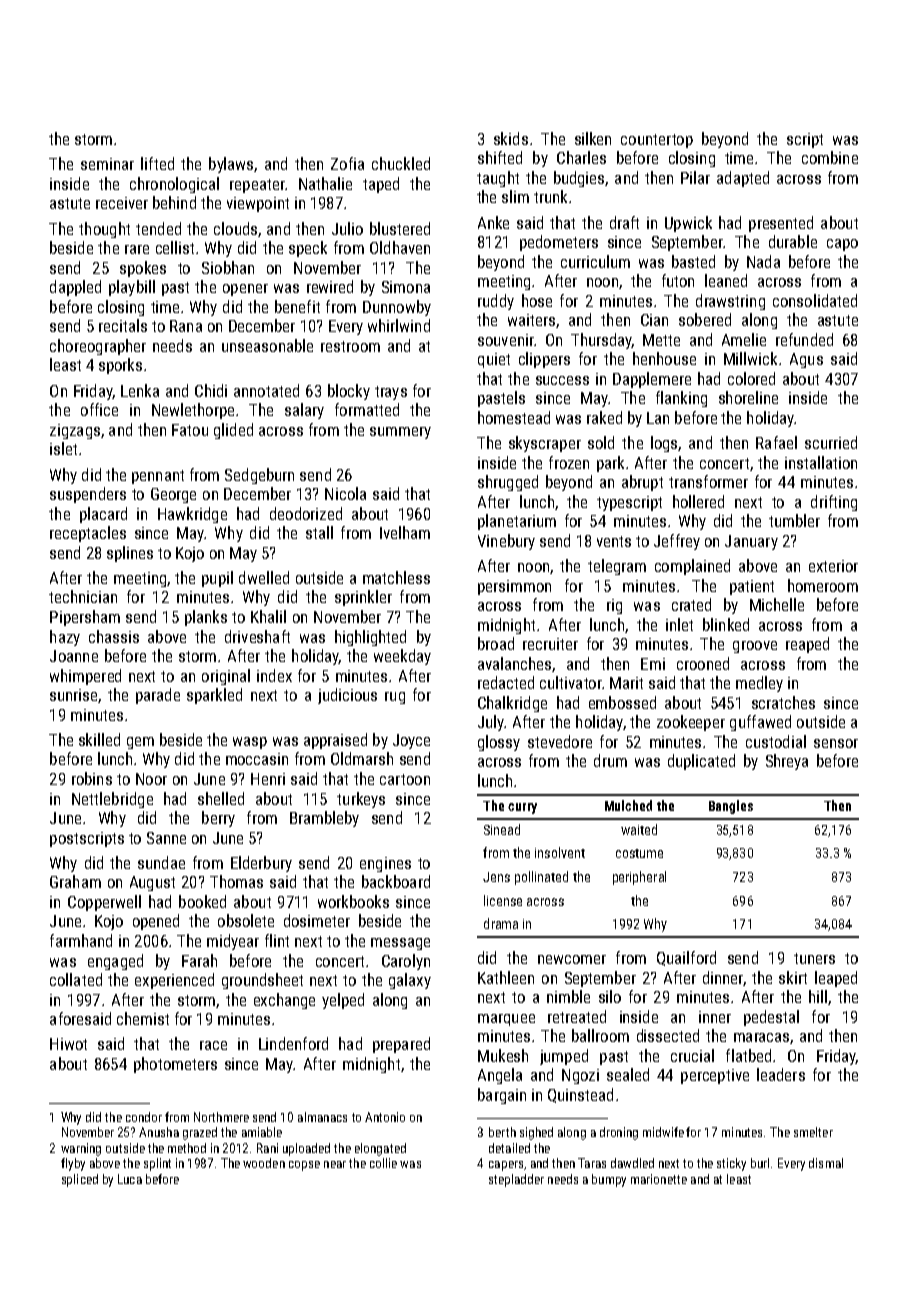 Image resolution: width=908 pixels, height=1316 pixels. Describe the element at coordinates (157, 163) in the page. I see `lifted` at that location.
